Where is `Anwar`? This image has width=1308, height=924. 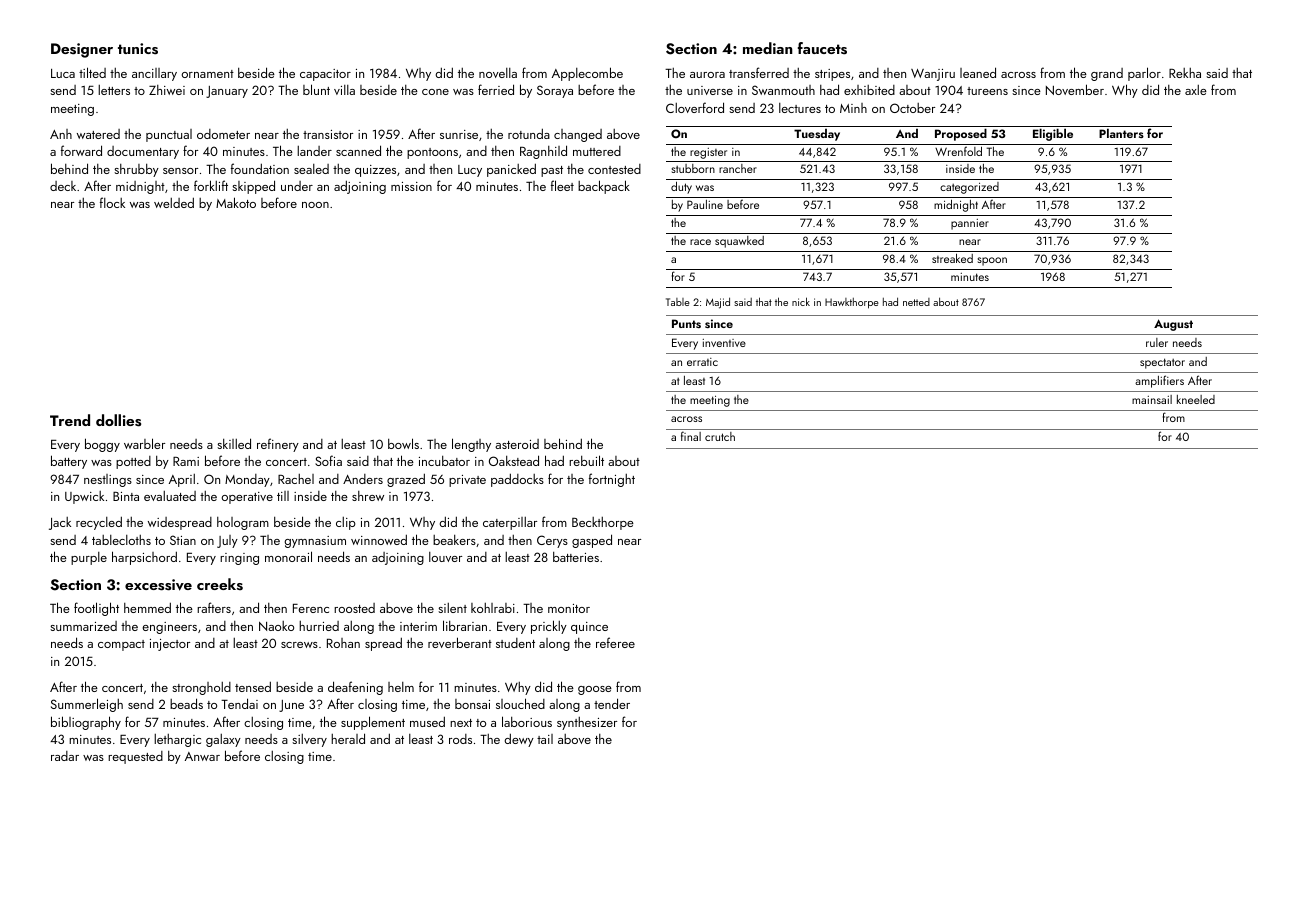 Anwar is located at coordinates (202, 756).
